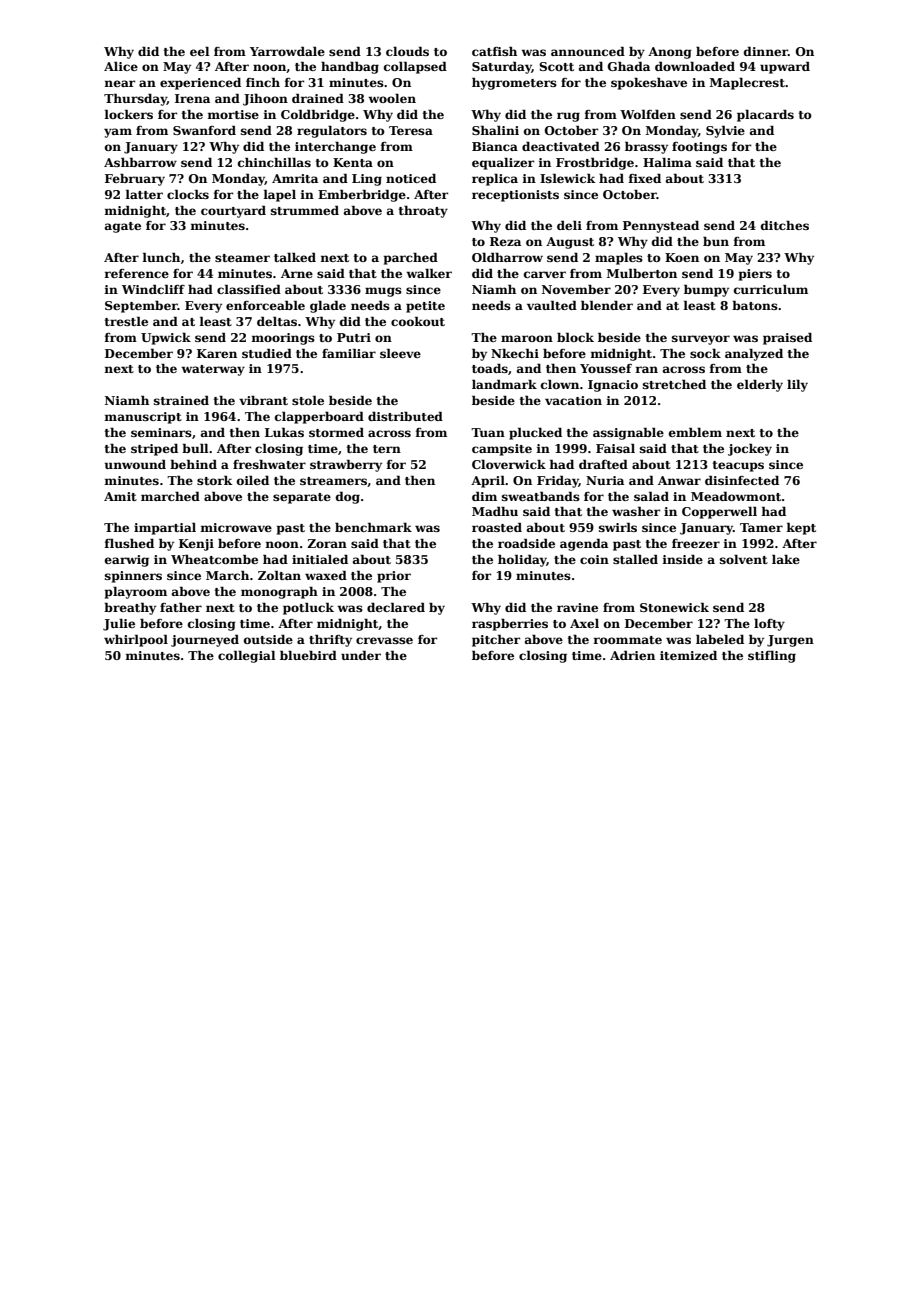 The width and height of the screenshot is (924, 1308). What do you see at coordinates (526, 543) in the screenshot?
I see `roadside` at bounding box center [526, 543].
